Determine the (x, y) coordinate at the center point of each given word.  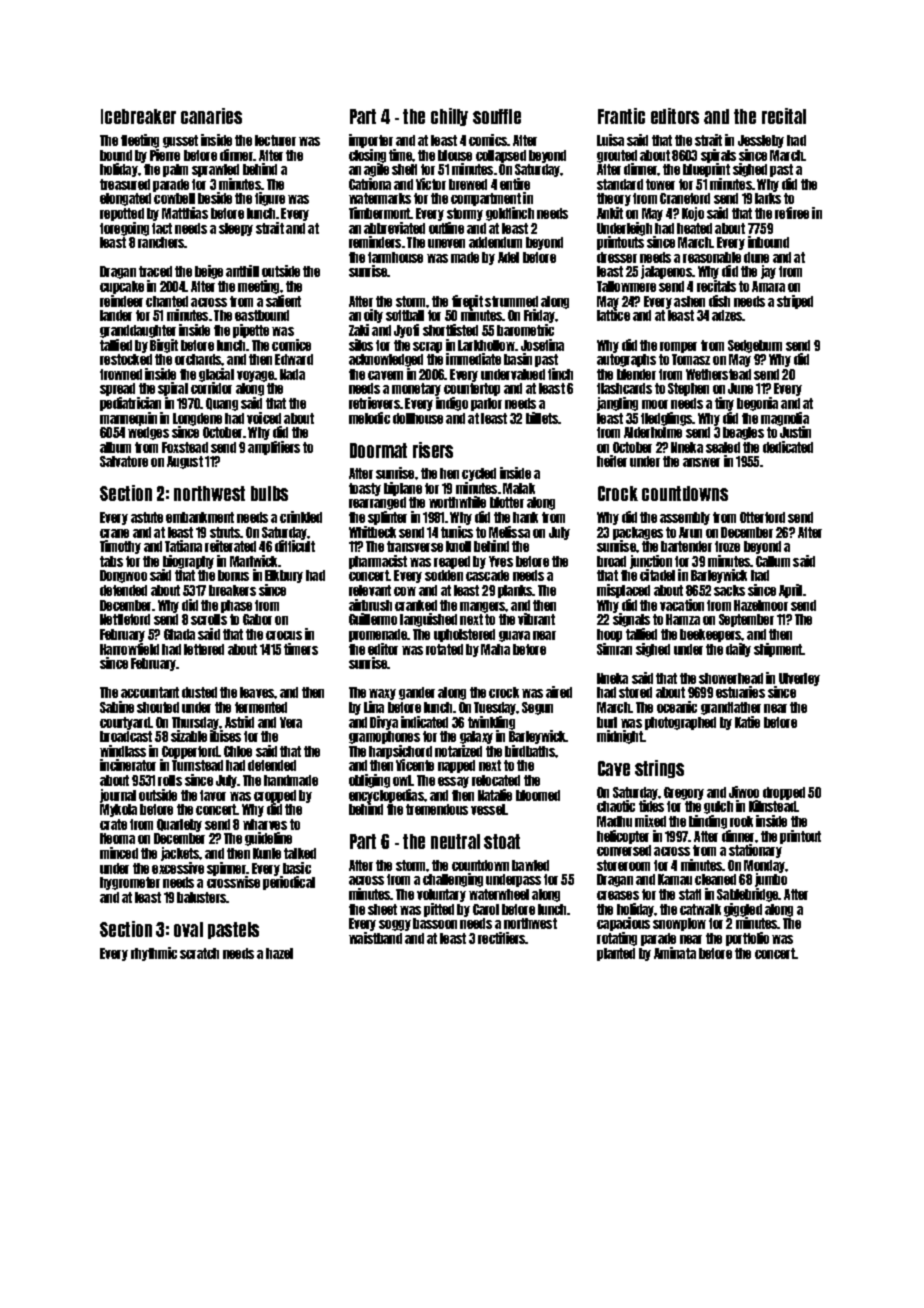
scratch (199, 953)
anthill (242, 271)
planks (515, 591)
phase (236, 606)
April (790, 591)
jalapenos (666, 272)
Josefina (542, 345)
